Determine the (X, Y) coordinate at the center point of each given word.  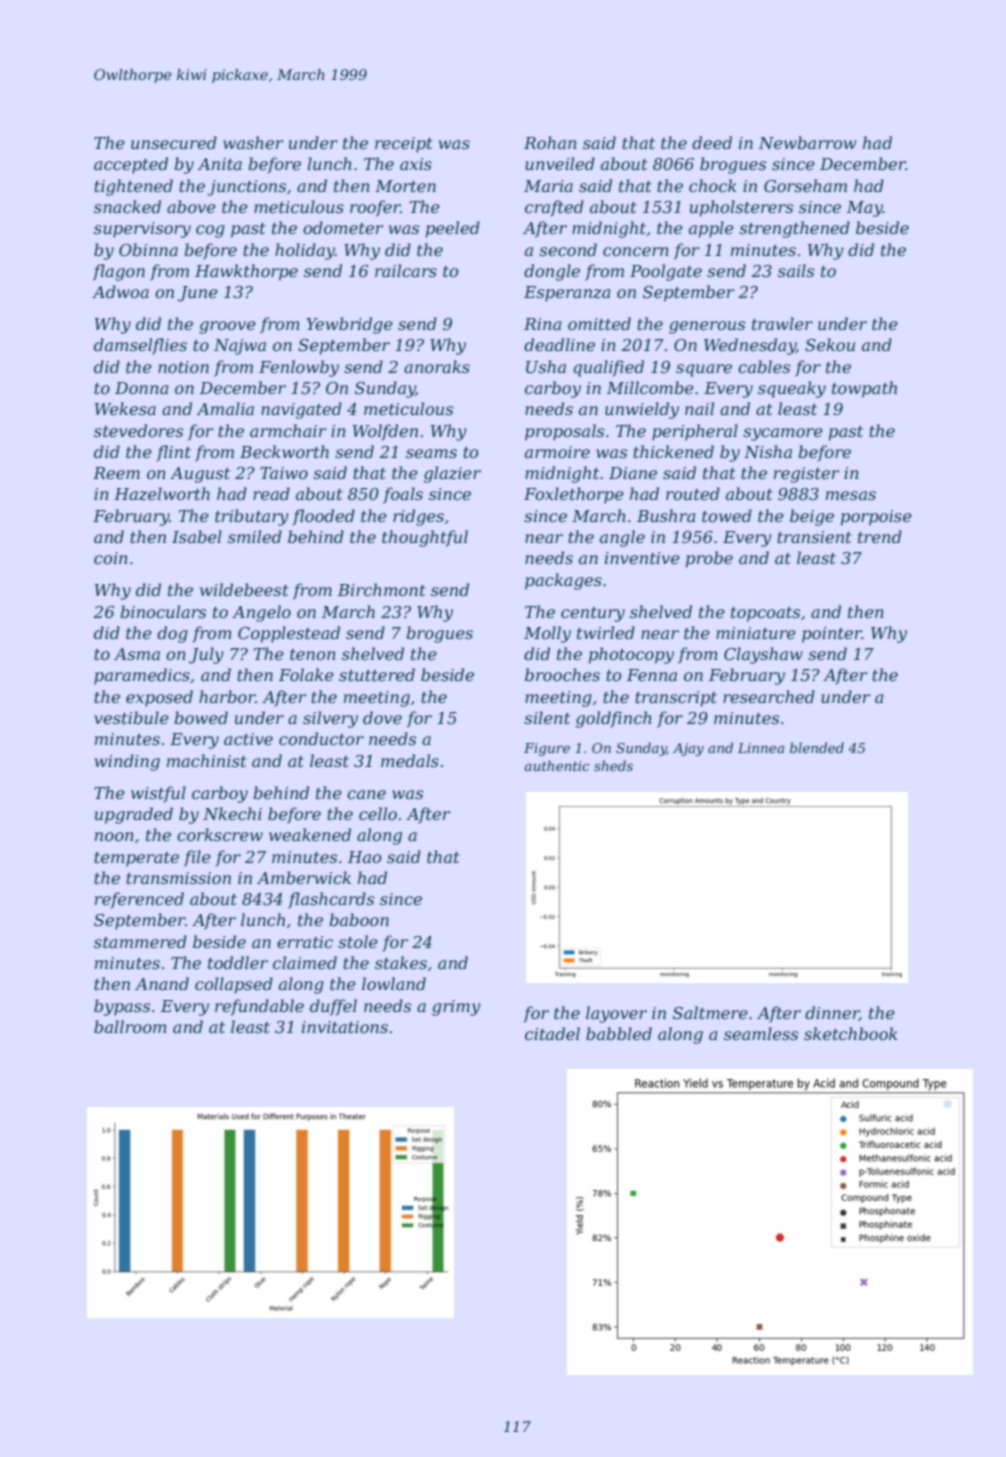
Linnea (761, 748)
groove (227, 327)
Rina (542, 324)
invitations (345, 1027)
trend (880, 536)
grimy (456, 1008)
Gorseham (805, 185)
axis (416, 164)
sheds (613, 765)
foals (403, 495)
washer (253, 142)
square (704, 370)
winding (127, 762)
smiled (255, 536)
